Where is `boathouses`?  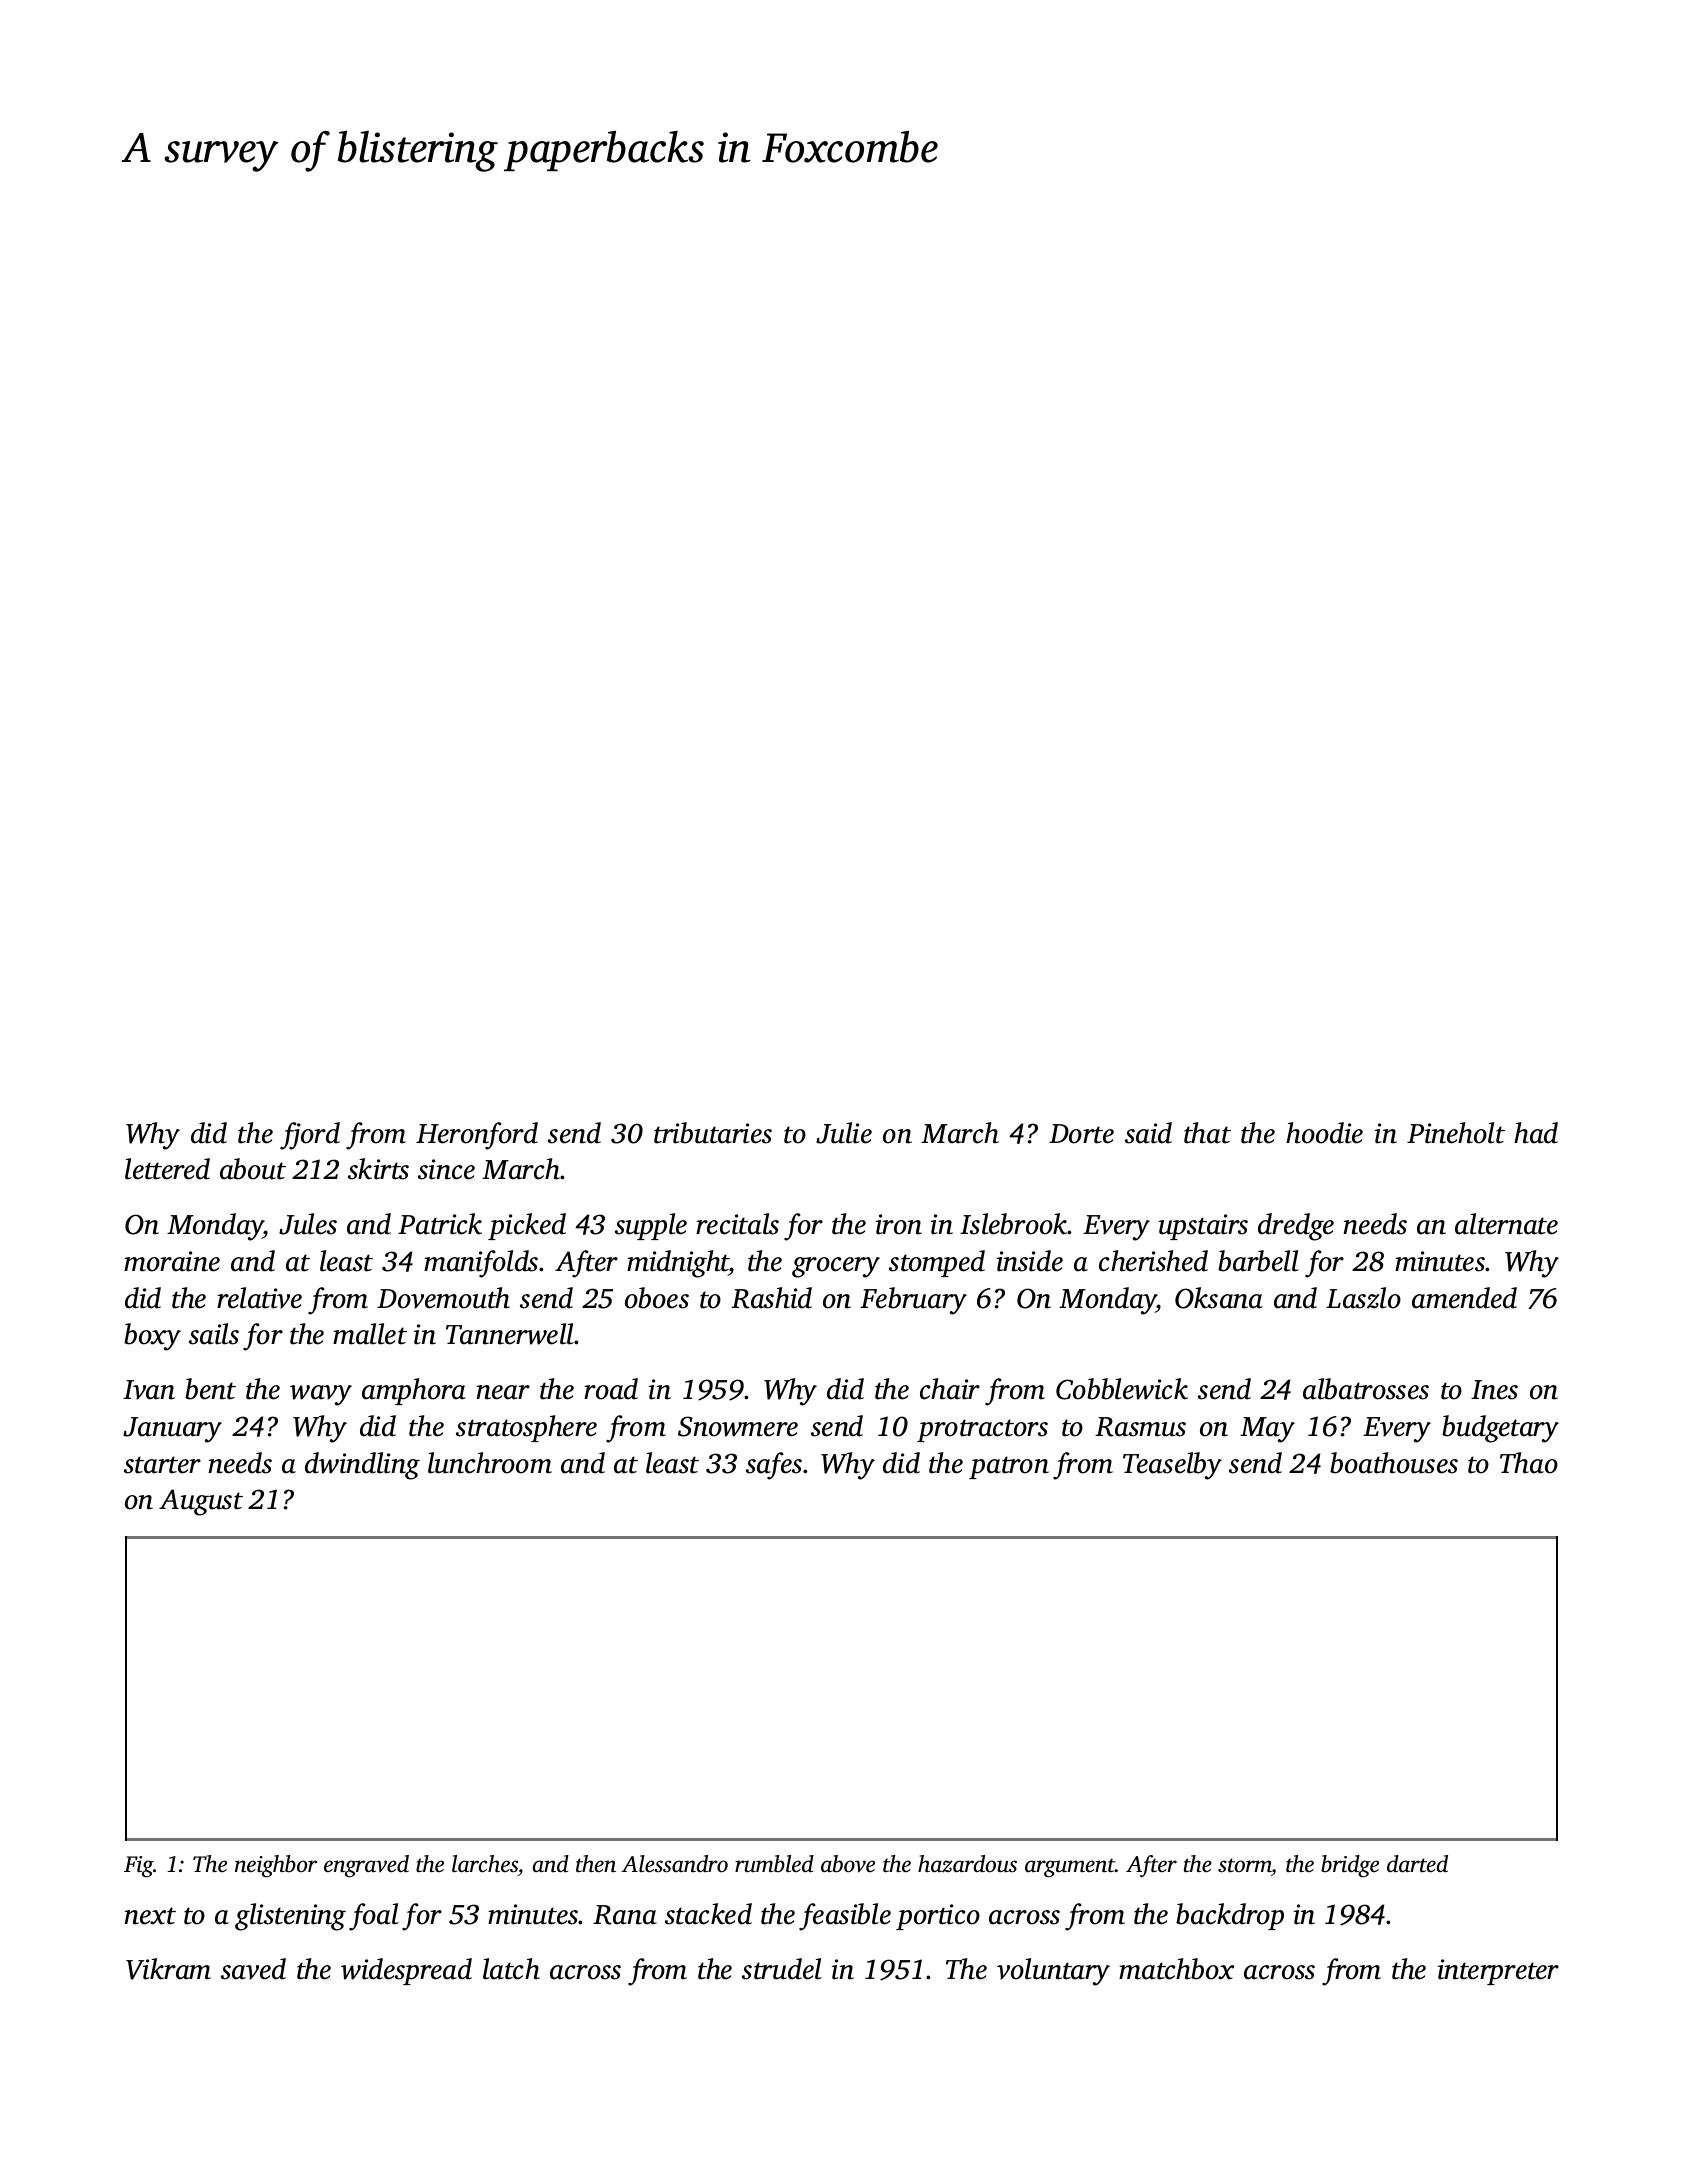 boathouses is located at coordinates (1394, 1463).
